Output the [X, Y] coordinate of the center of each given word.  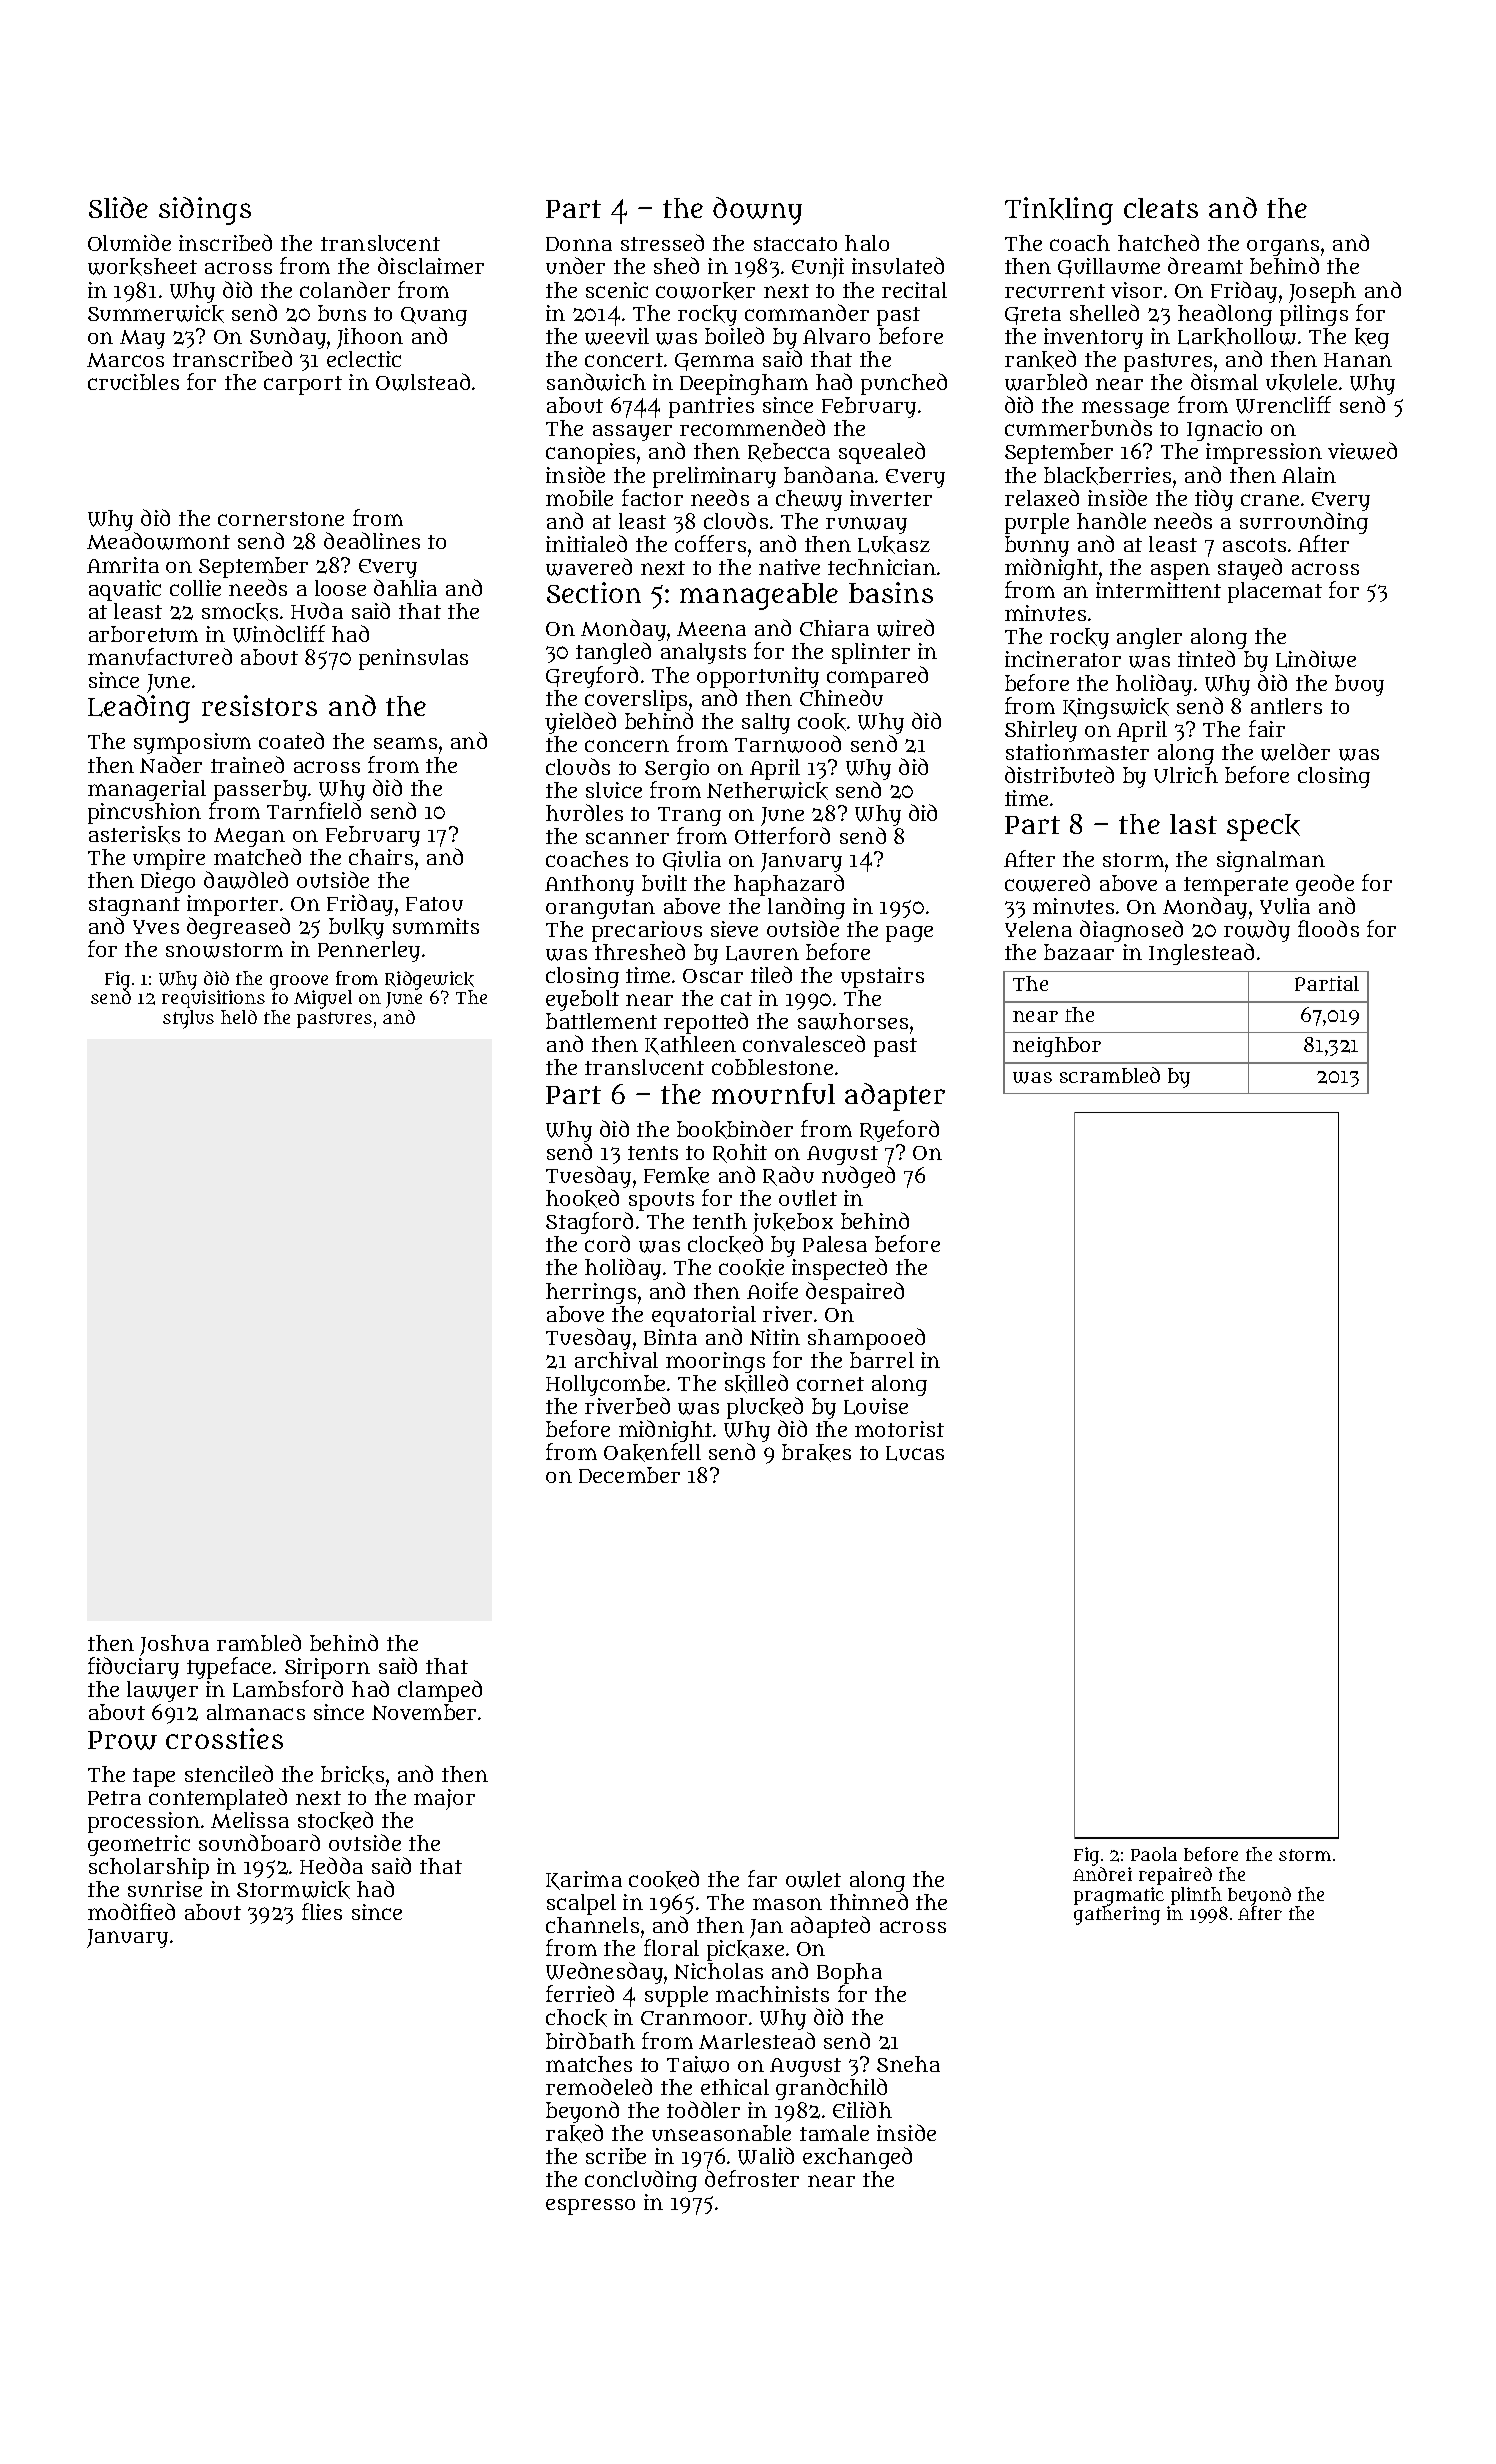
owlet [813, 1879]
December [629, 1475]
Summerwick [156, 314]
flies [322, 1911]
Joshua [174, 1645]
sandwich [596, 382]
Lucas [915, 1453]
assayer [632, 433]
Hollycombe [605, 1385]
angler [1149, 638]
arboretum [143, 634]
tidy [1214, 500]
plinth [1196, 1896]
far [762, 1878]
